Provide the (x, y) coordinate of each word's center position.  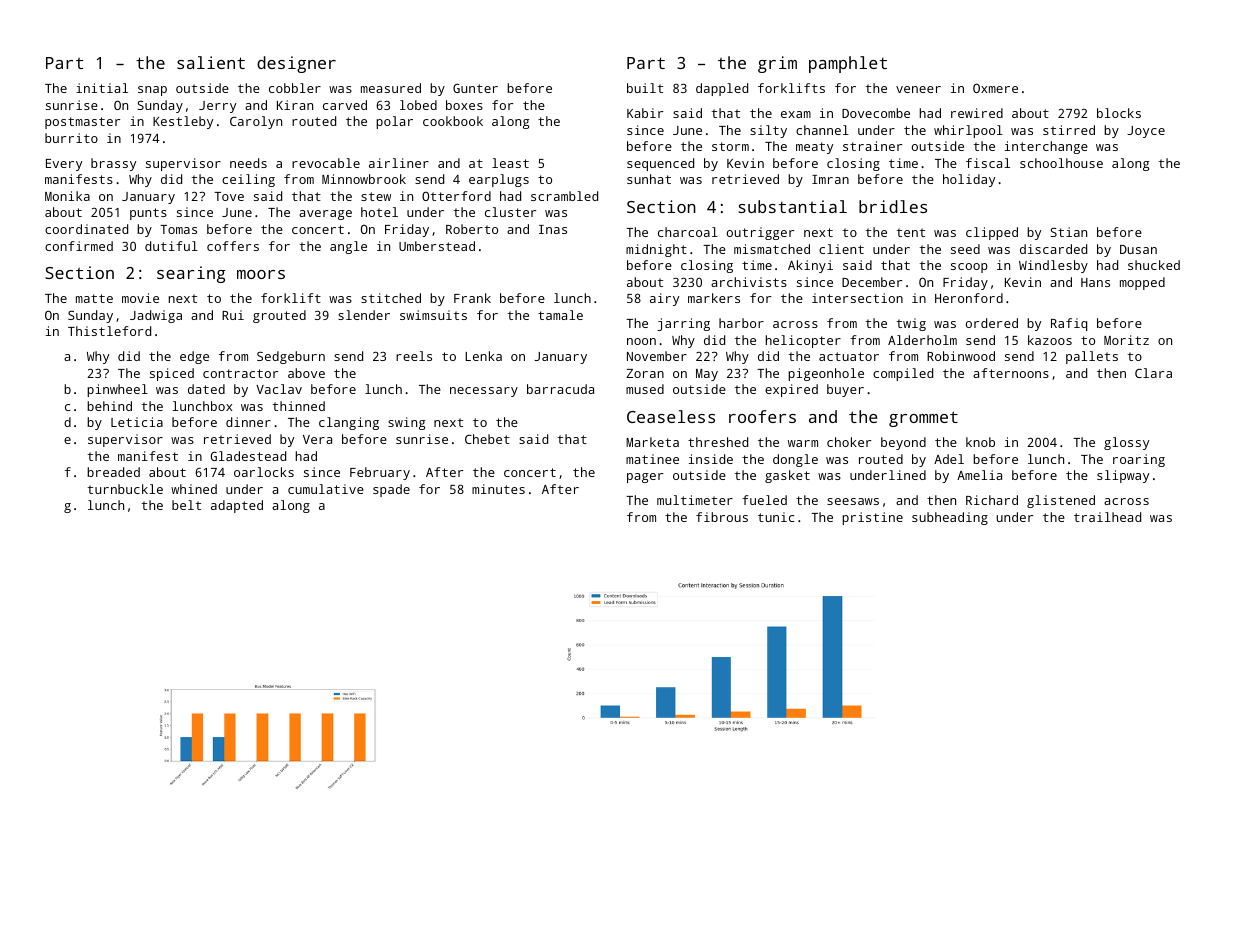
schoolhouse (1061, 163)
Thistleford (109, 331)
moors (261, 274)
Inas (553, 229)
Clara (1153, 373)
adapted (237, 506)
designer (296, 64)
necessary (484, 392)
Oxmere (995, 88)
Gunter (475, 88)
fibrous (722, 517)
